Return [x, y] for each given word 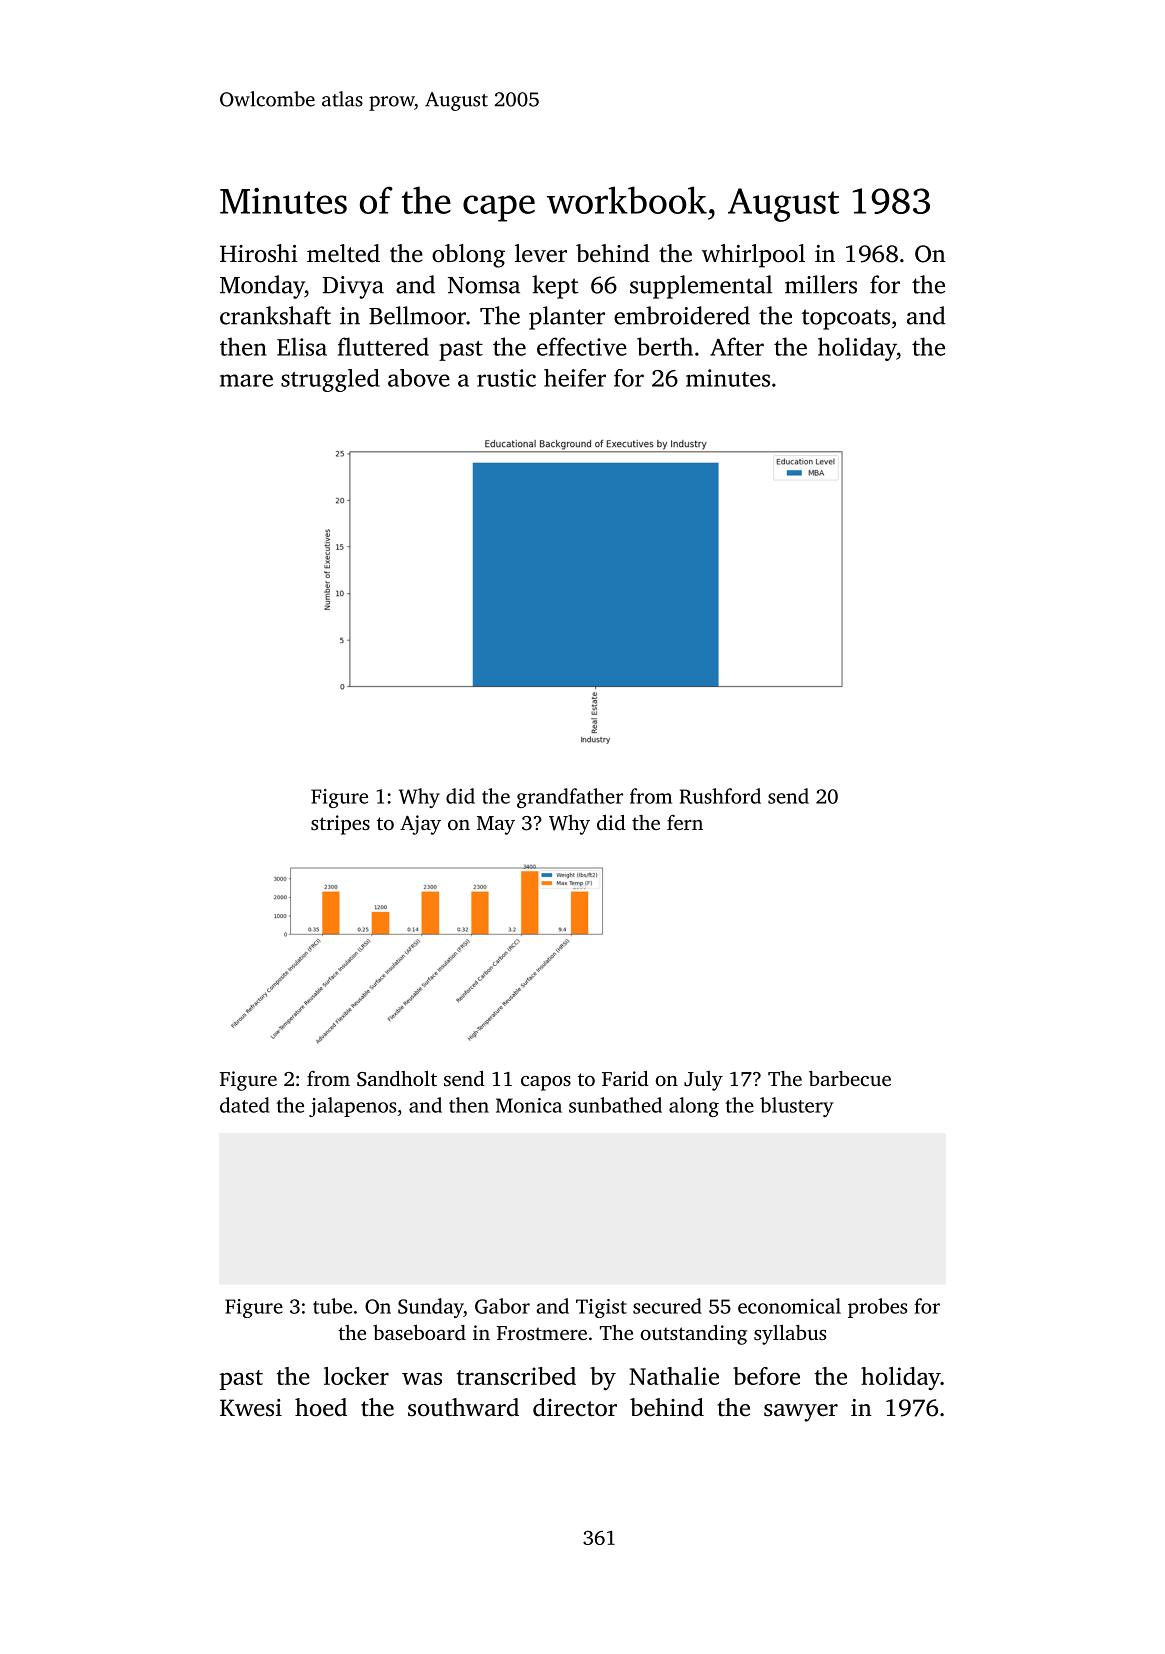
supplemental [701, 287]
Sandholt [397, 1079]
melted [343, 253]
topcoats [846, 319]
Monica [529, 1105]
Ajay [420, 825]
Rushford [720, 796]
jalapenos [352, 1107]
